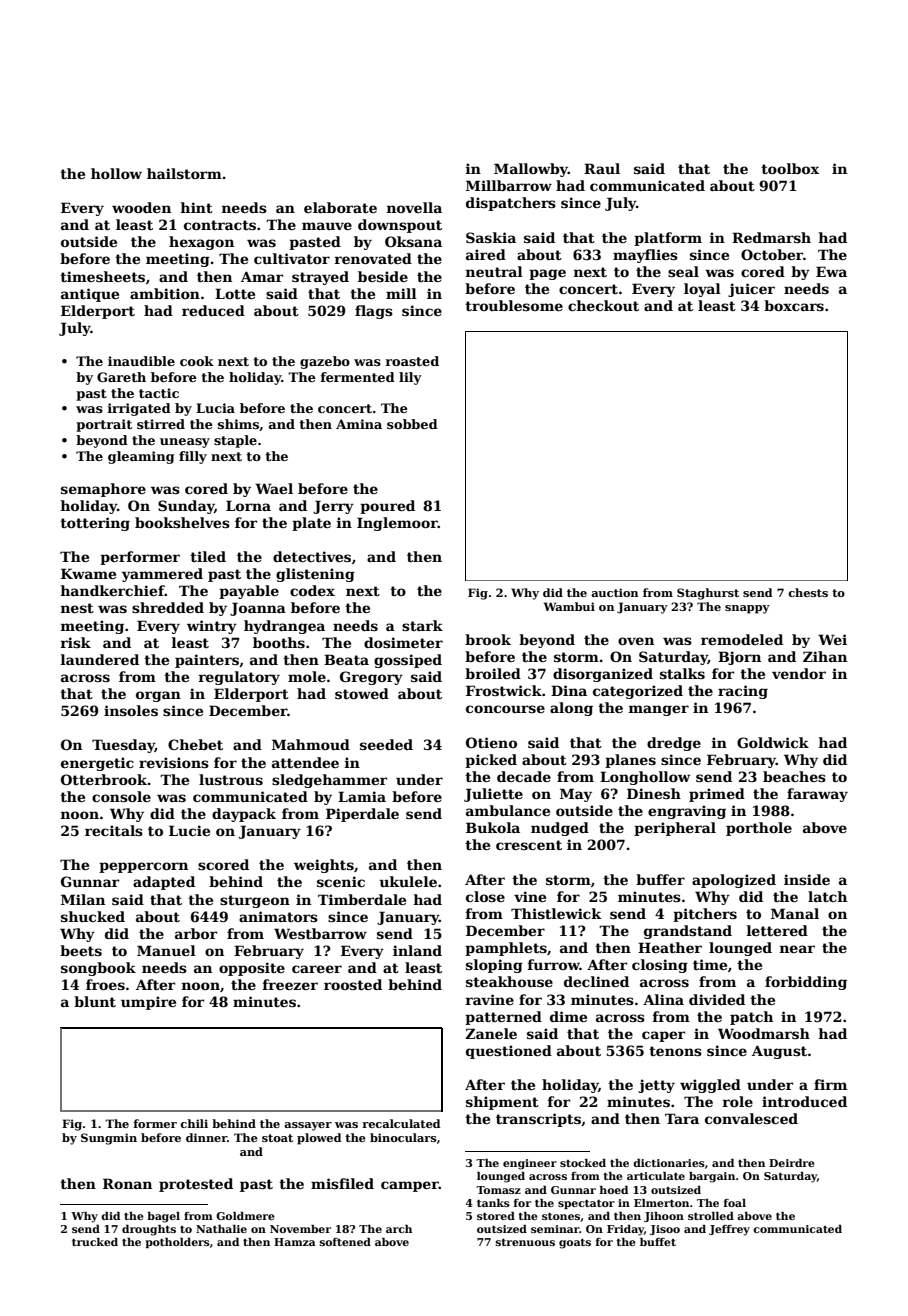 The height and width of the screenshot is (1316, 908). I want to click on Mallowby, so click(531, 170).
